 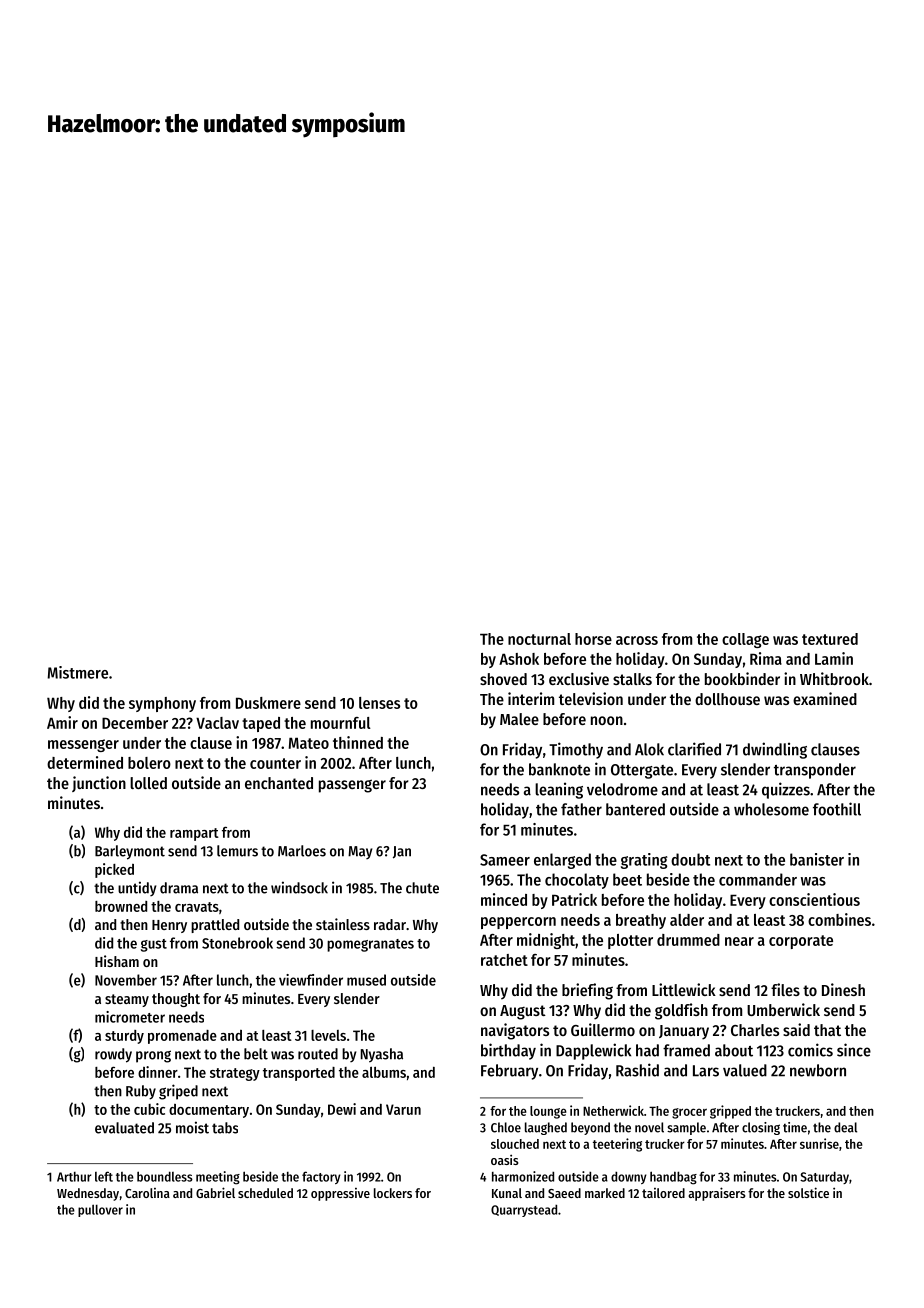 What do you see at coordinates (352, 786) in the document?
I see `passenger` at bounding box center [352, 786].
